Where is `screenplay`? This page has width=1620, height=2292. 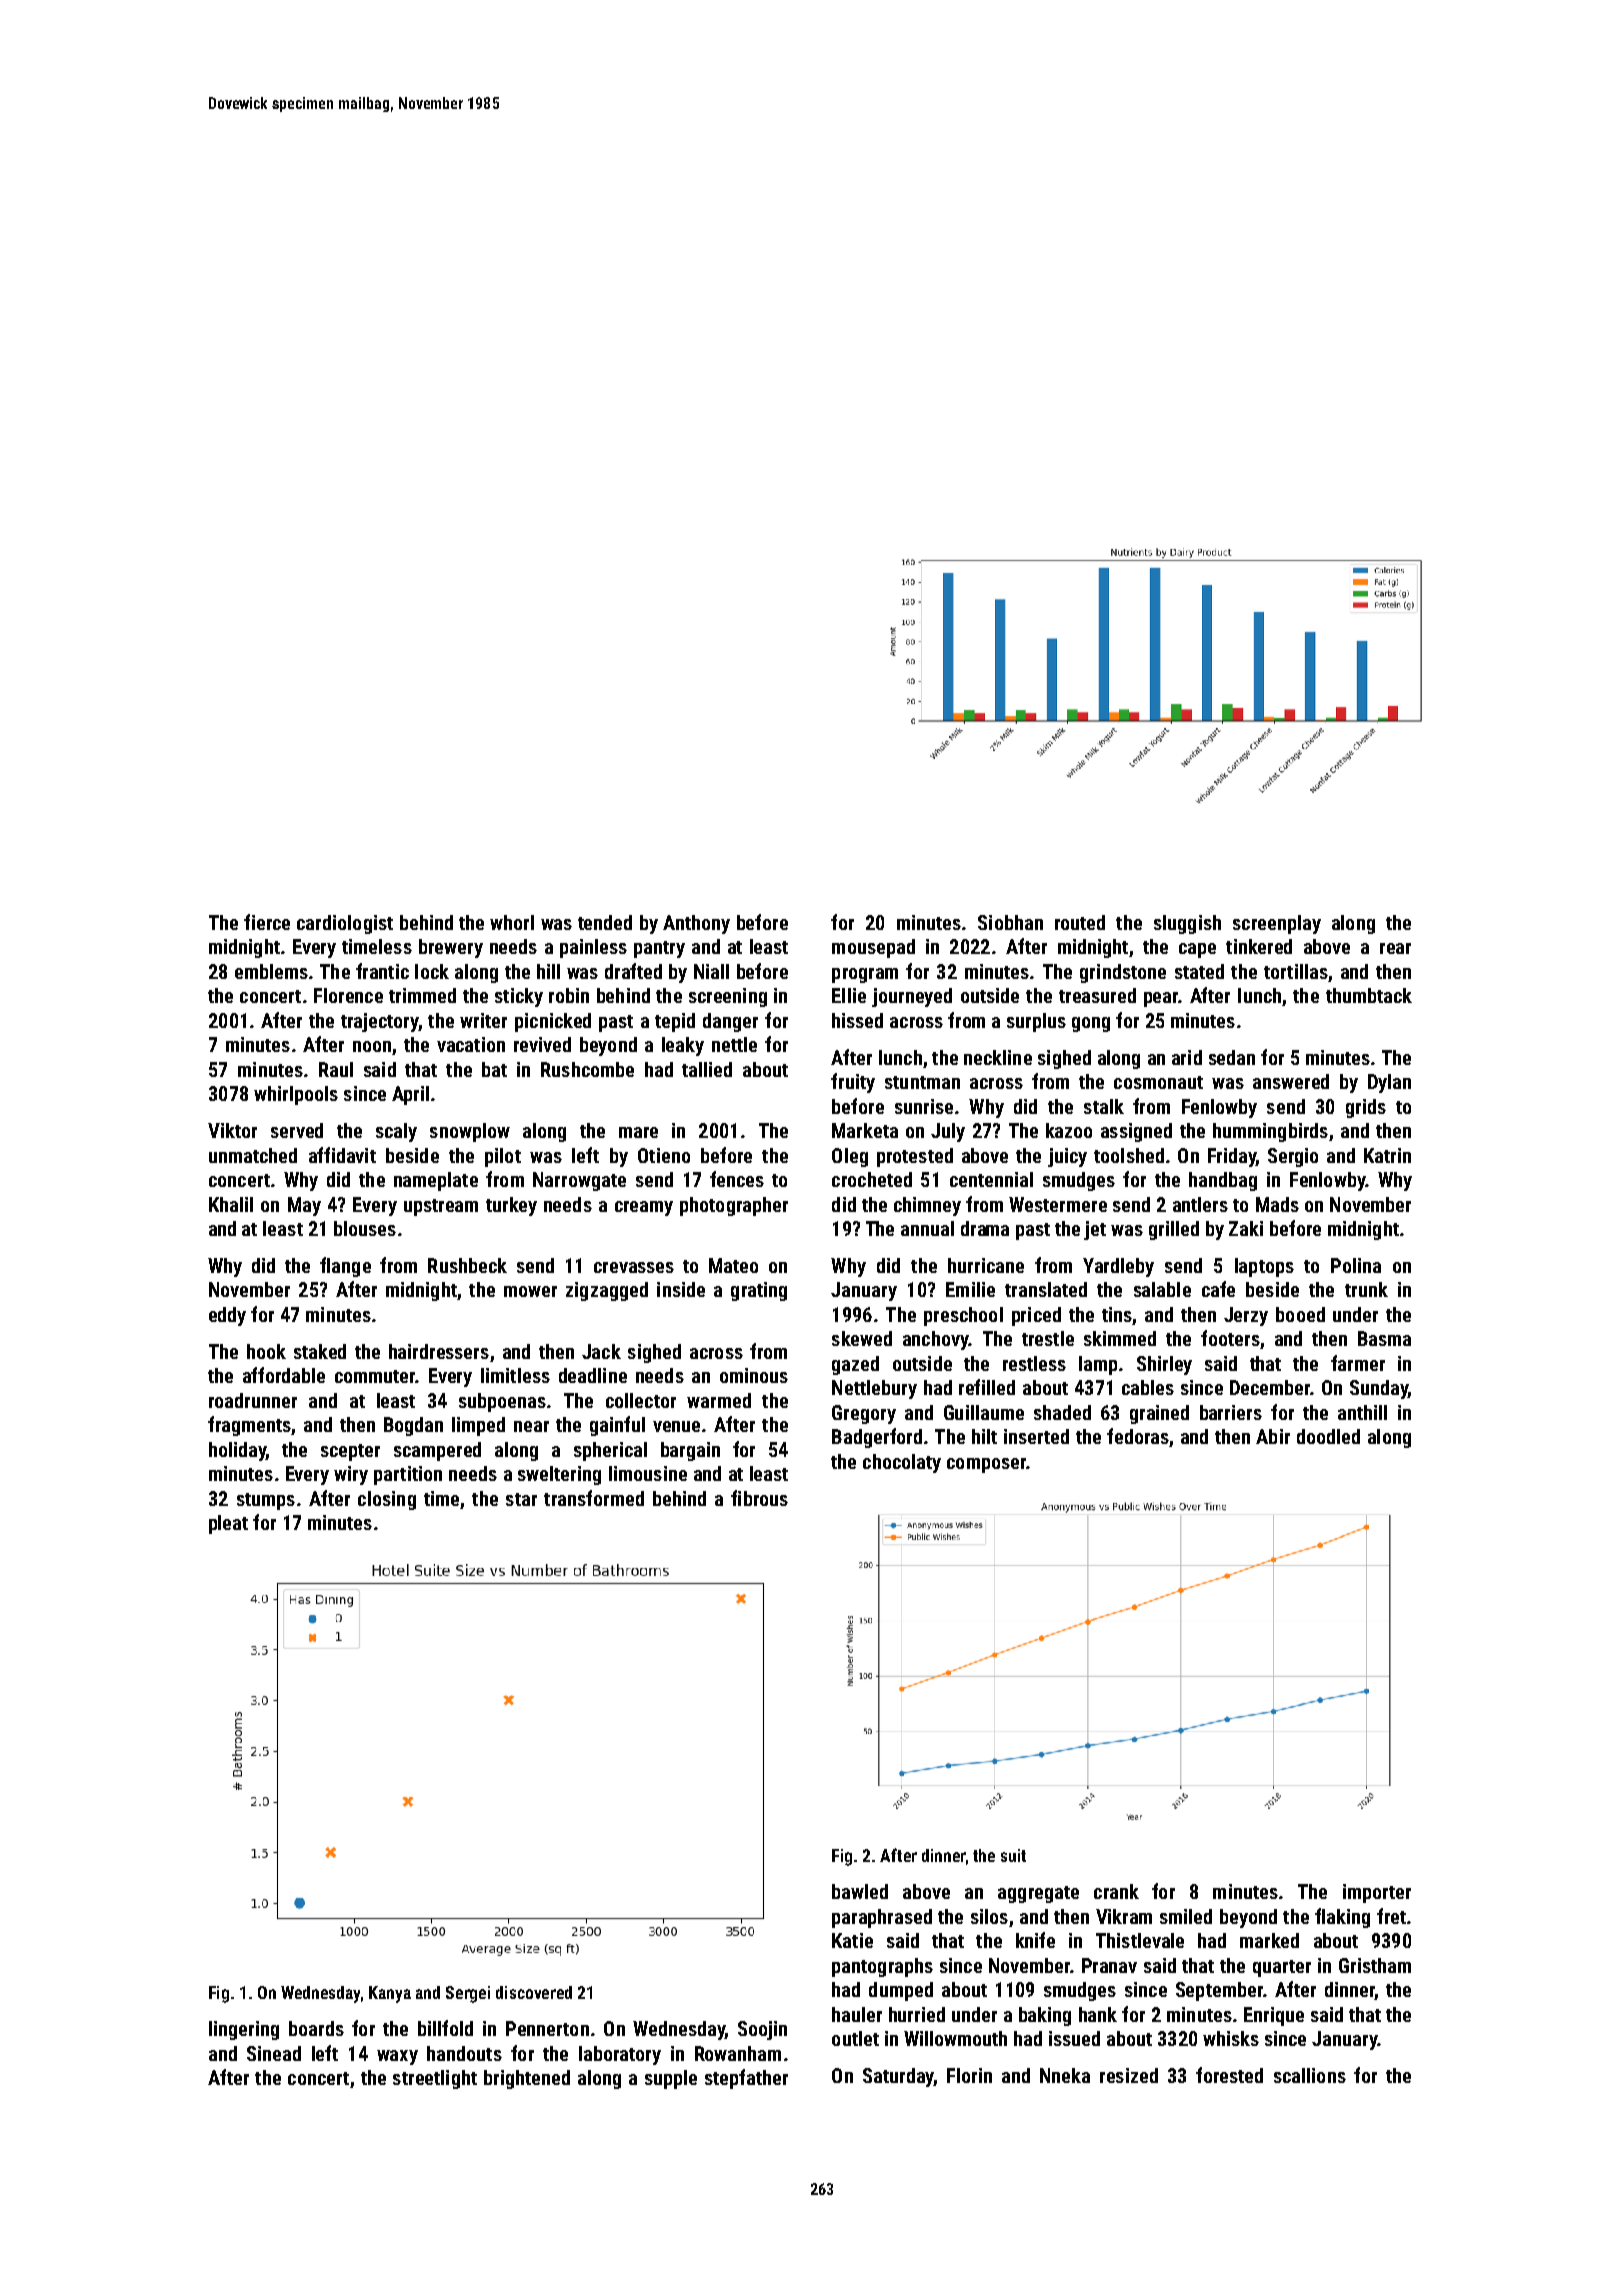 screenplay is located at coordinates (1277, 924).
